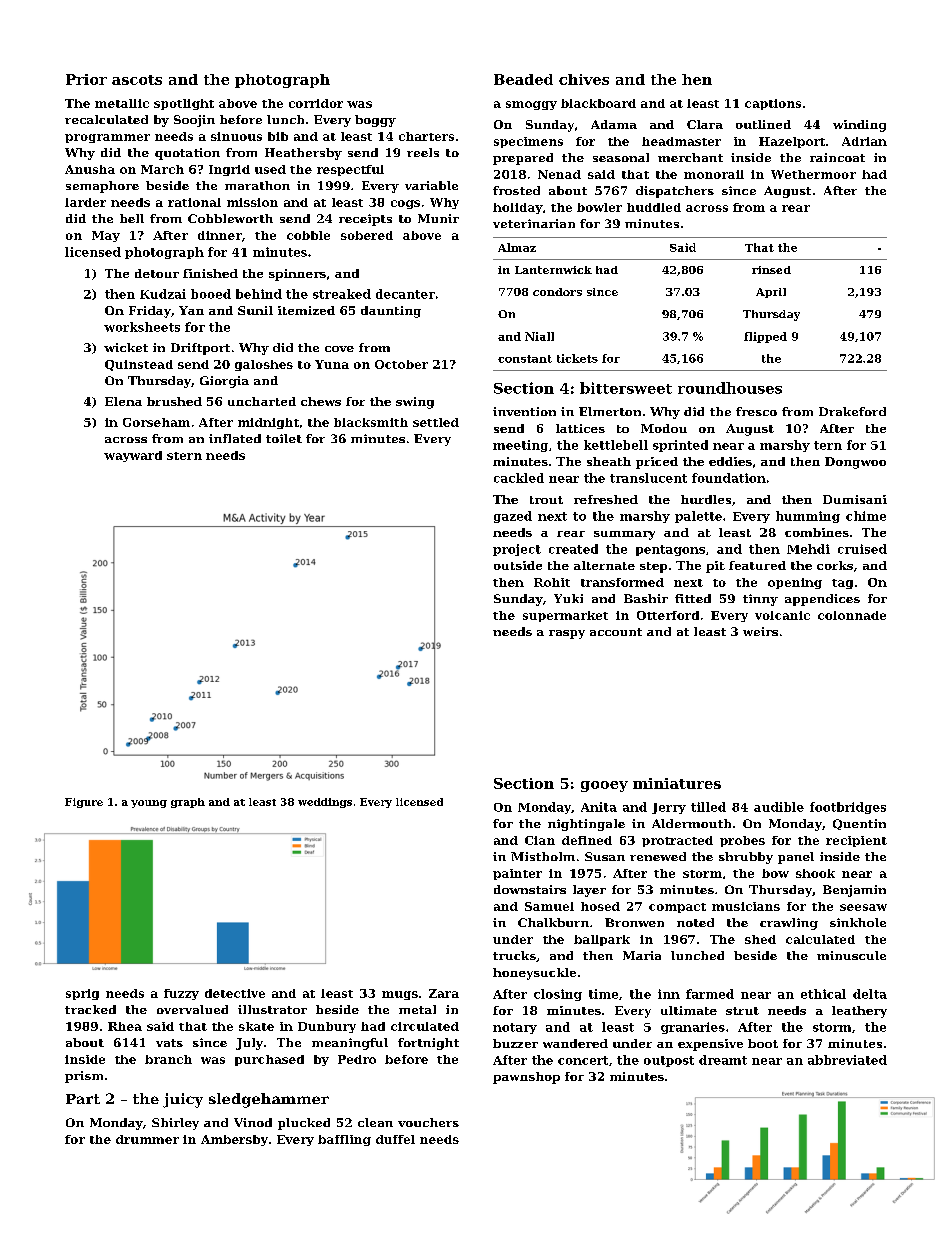  Describe the element at coordinates (557, 292) in the screenshot. I see `condors` at that location.
